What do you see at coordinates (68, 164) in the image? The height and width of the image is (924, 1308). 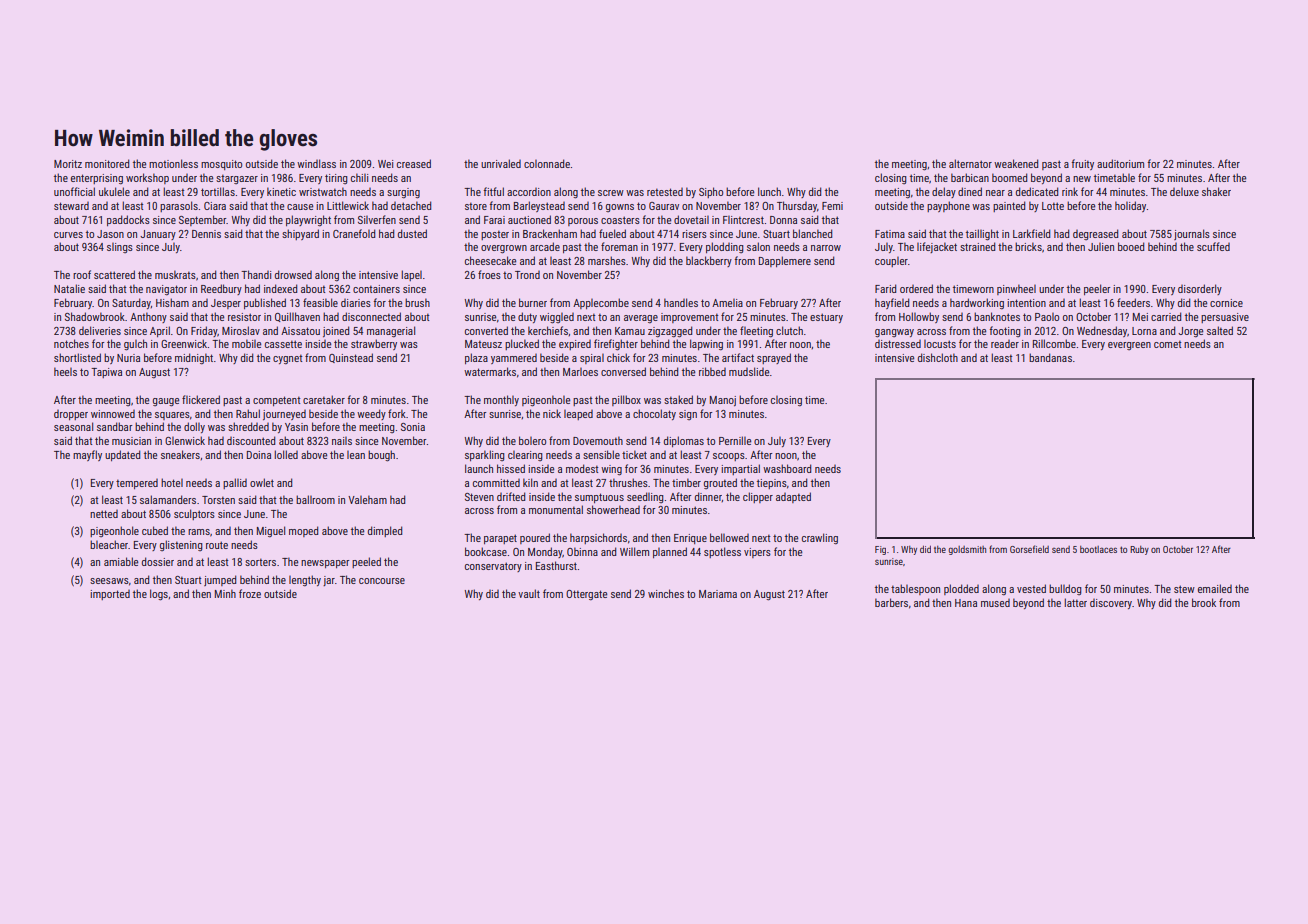 I see `Moritz` at bounding box center [68, 164].
